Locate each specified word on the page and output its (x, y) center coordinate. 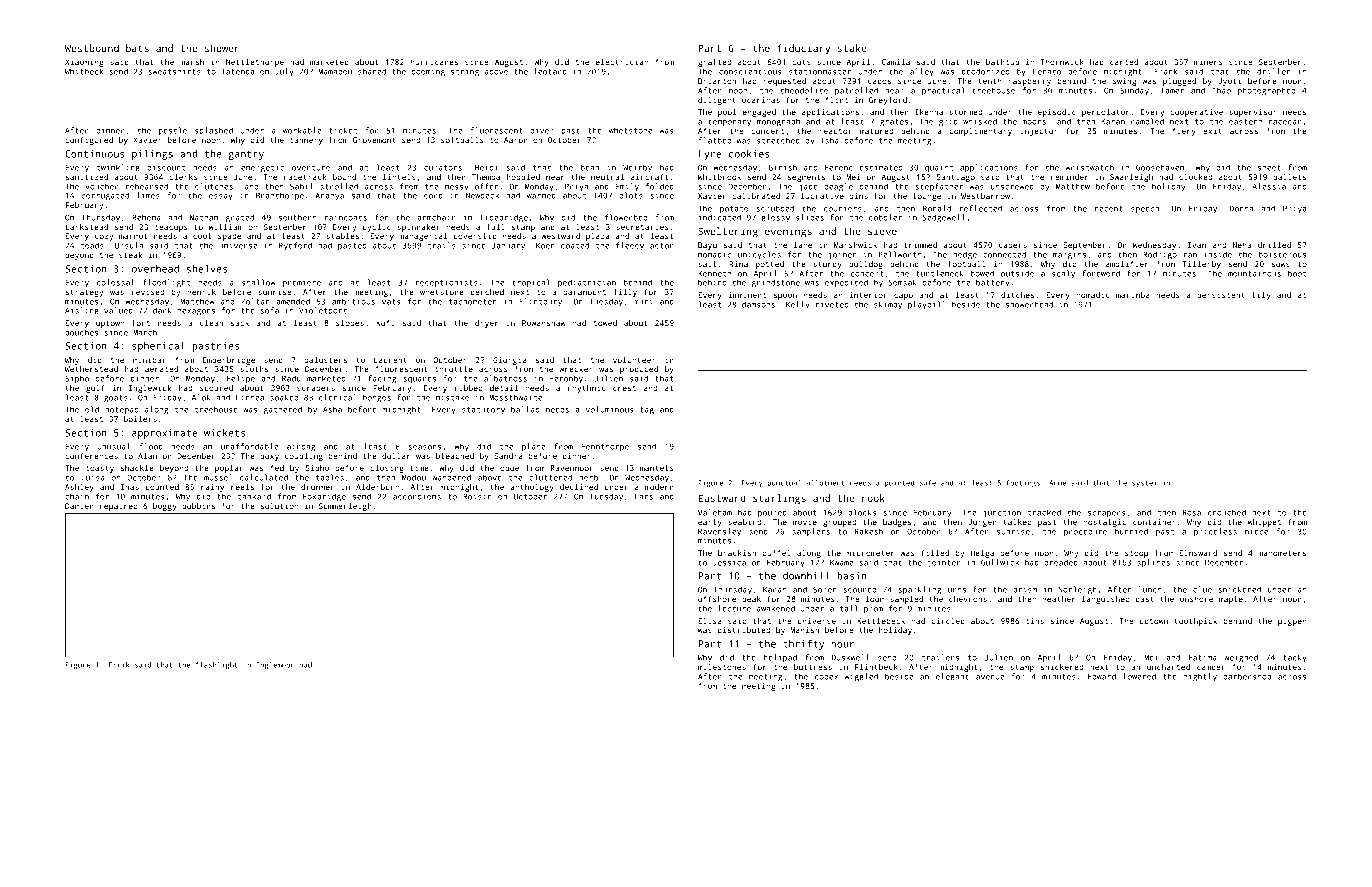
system (1145, 484)
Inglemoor (275, 665)
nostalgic (1104, 523)
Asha (332, 409)
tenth (990, 81)
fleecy (630, 246)
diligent (717, 101)
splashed (214, 131)
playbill (927, 305)
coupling (304, 457)
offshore (717, 599)
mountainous (1254, 273)
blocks (862, 512)
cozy (104, 237)
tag (647, 411)
